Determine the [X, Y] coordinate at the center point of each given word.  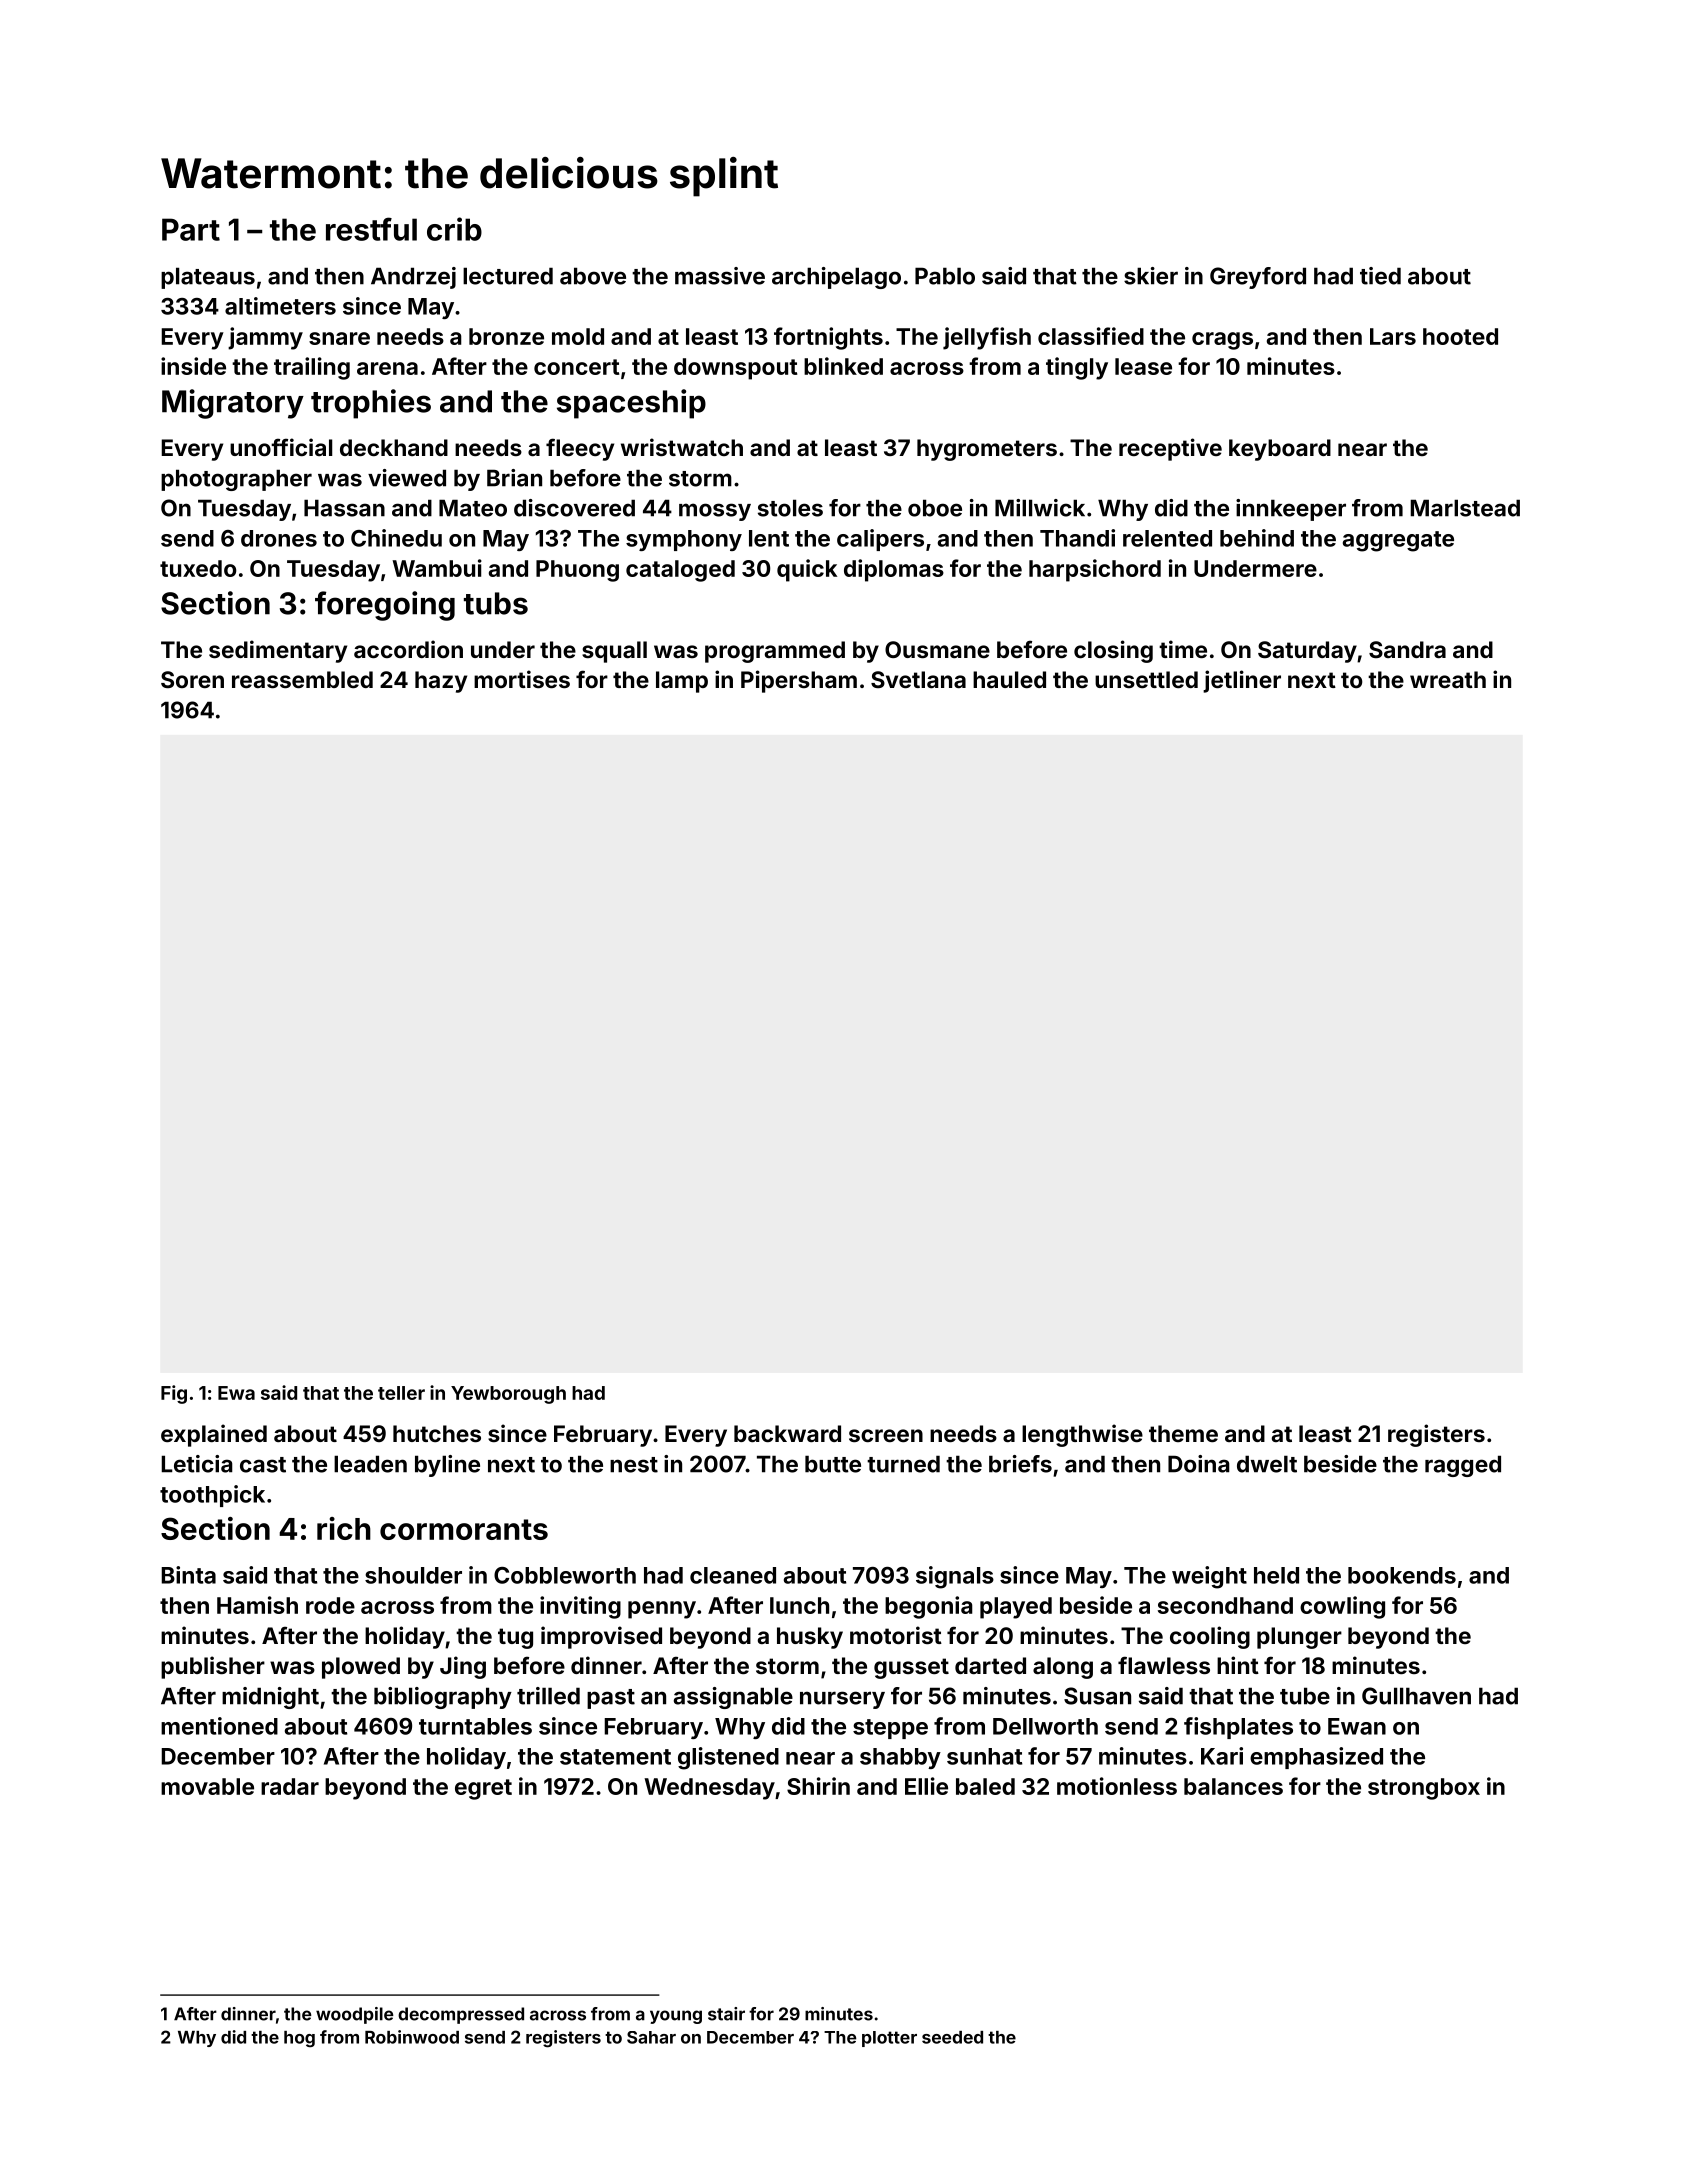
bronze [506, 336]
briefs [1020, 1464]
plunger [1299, 1638]
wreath [1448, 679]
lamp [682, 682]
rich [344, 1528]
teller [401, 1393]
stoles [790, 508]
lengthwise [1082, 1435]
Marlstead [1465, 508]
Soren [192, 679]
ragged [1463, 1466]
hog [299, 2039]
